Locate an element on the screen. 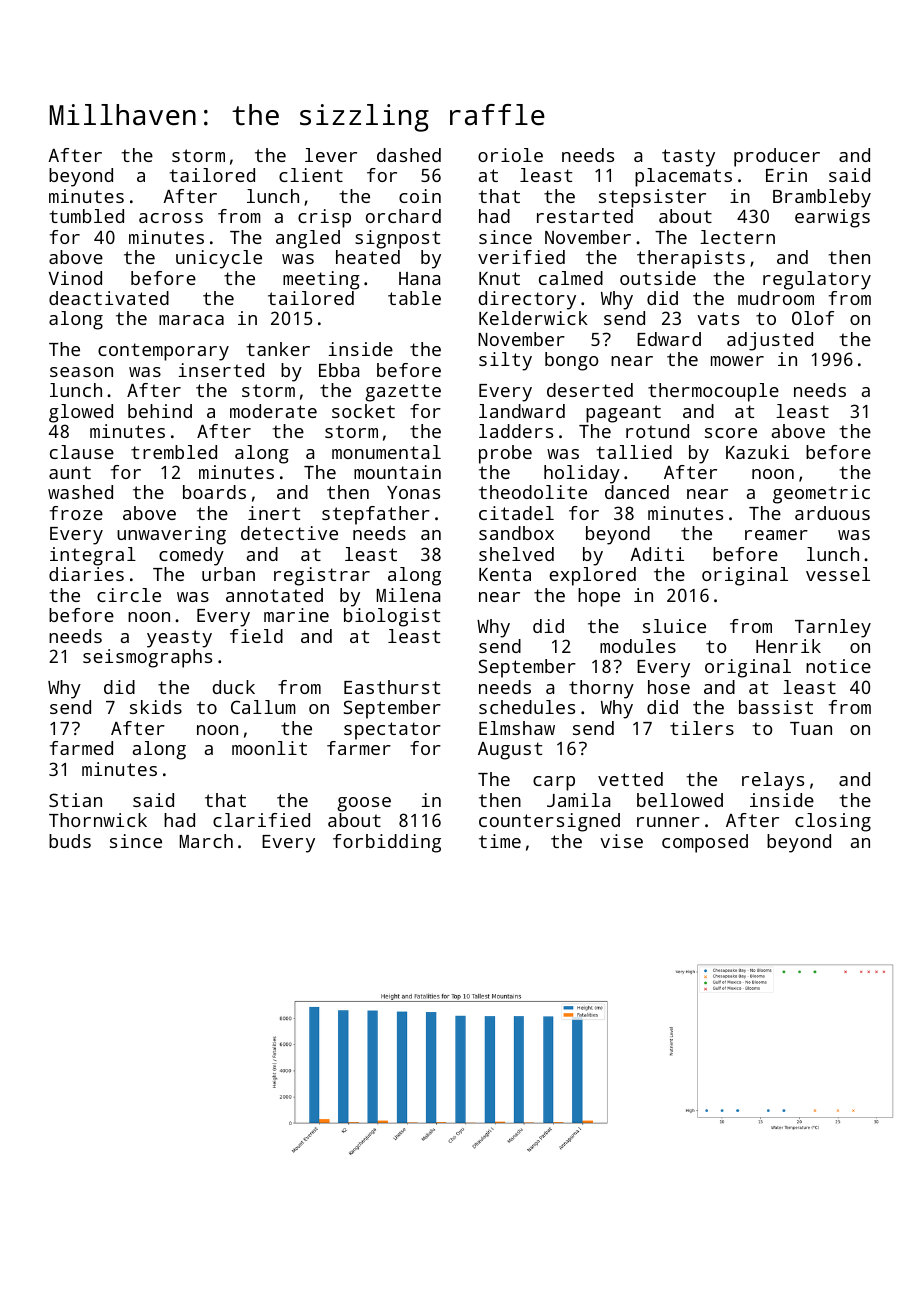  Olof is located at coordinates (813, 318).
